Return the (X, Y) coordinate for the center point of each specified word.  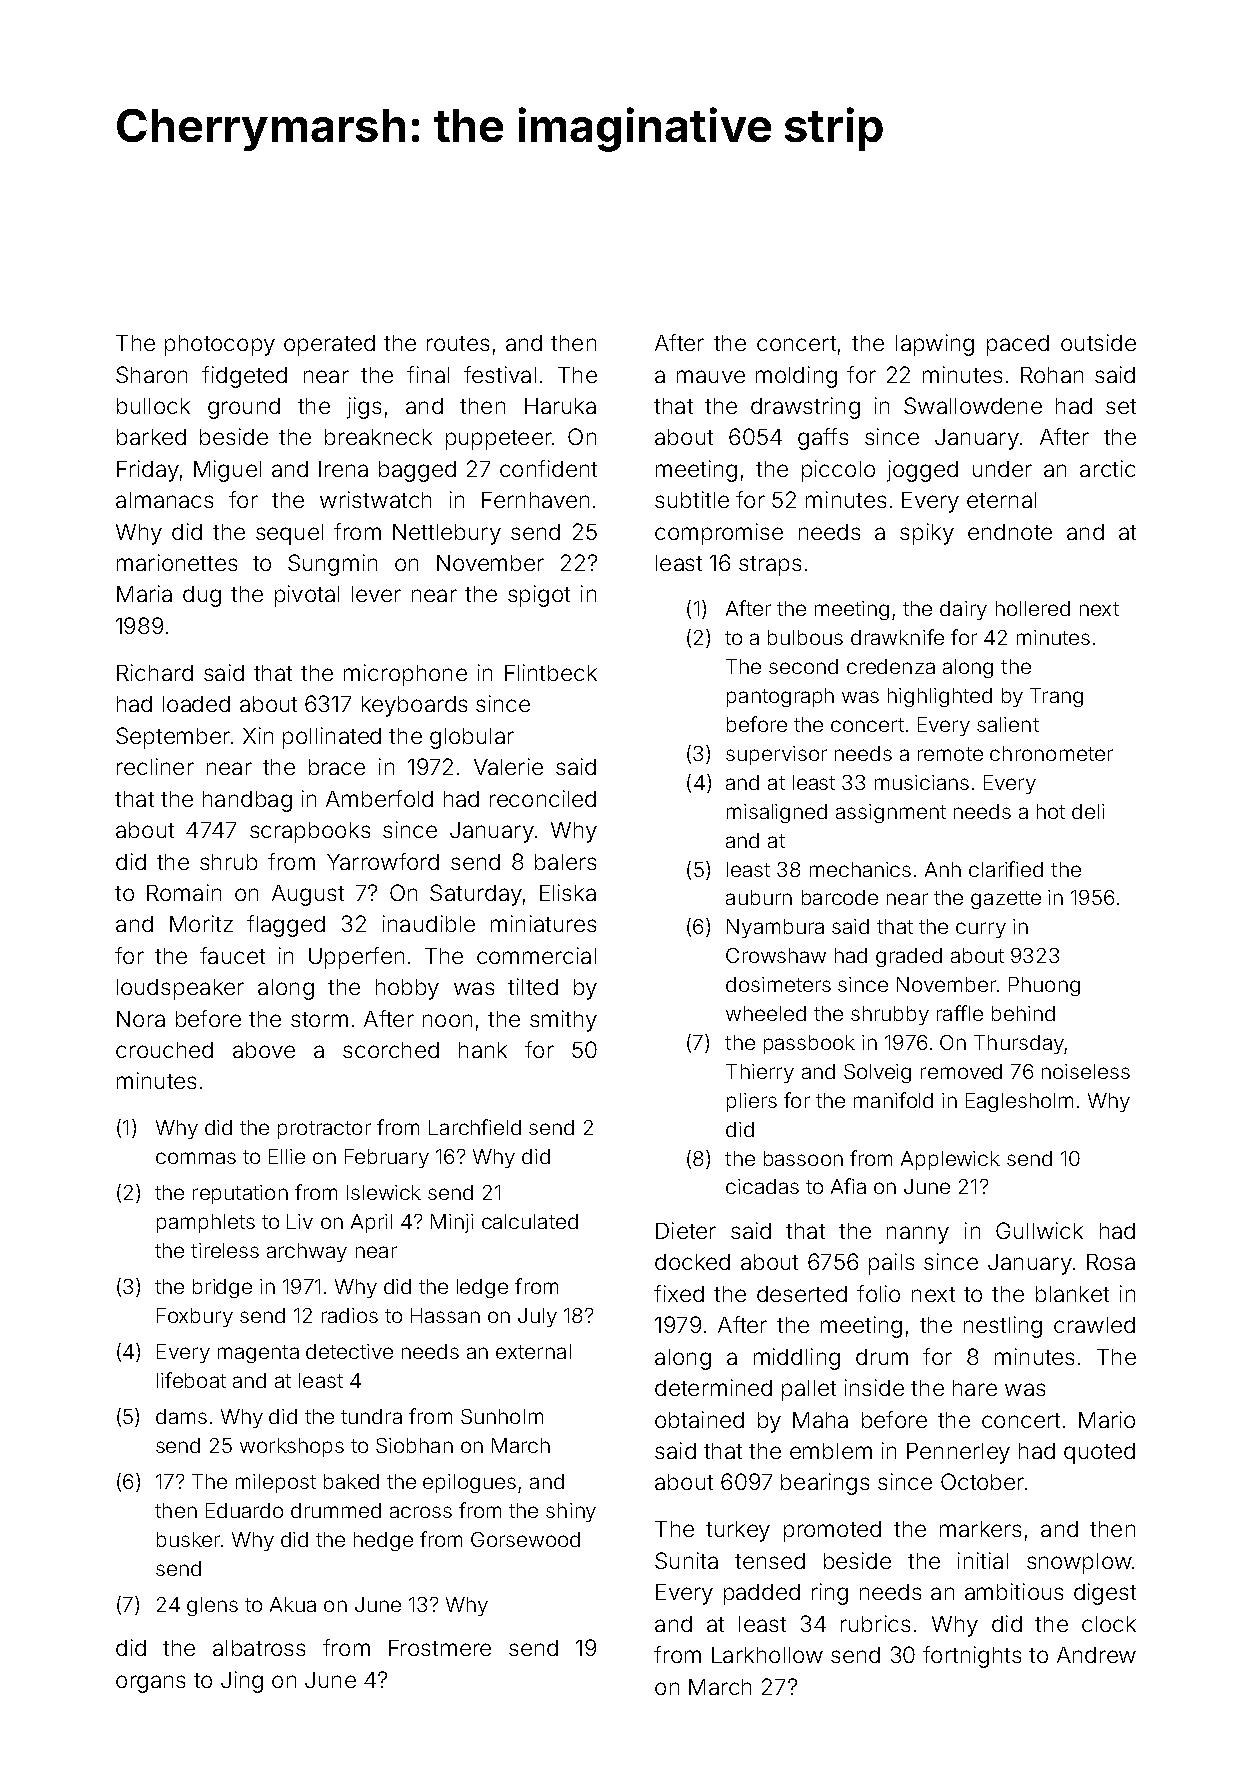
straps (770, 566)
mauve (711, 376)
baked (351, 1481)
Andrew (1096, 1655)
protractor (324, 1130)
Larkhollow (767, 1655)
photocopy (220, 345)
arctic (1107, 468)
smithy (563, 1021)
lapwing (935, 345)
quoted (1099, 1453)
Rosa (1111, 1262)
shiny (571, 1512)
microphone (405, 675)
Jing (242, 1682)
